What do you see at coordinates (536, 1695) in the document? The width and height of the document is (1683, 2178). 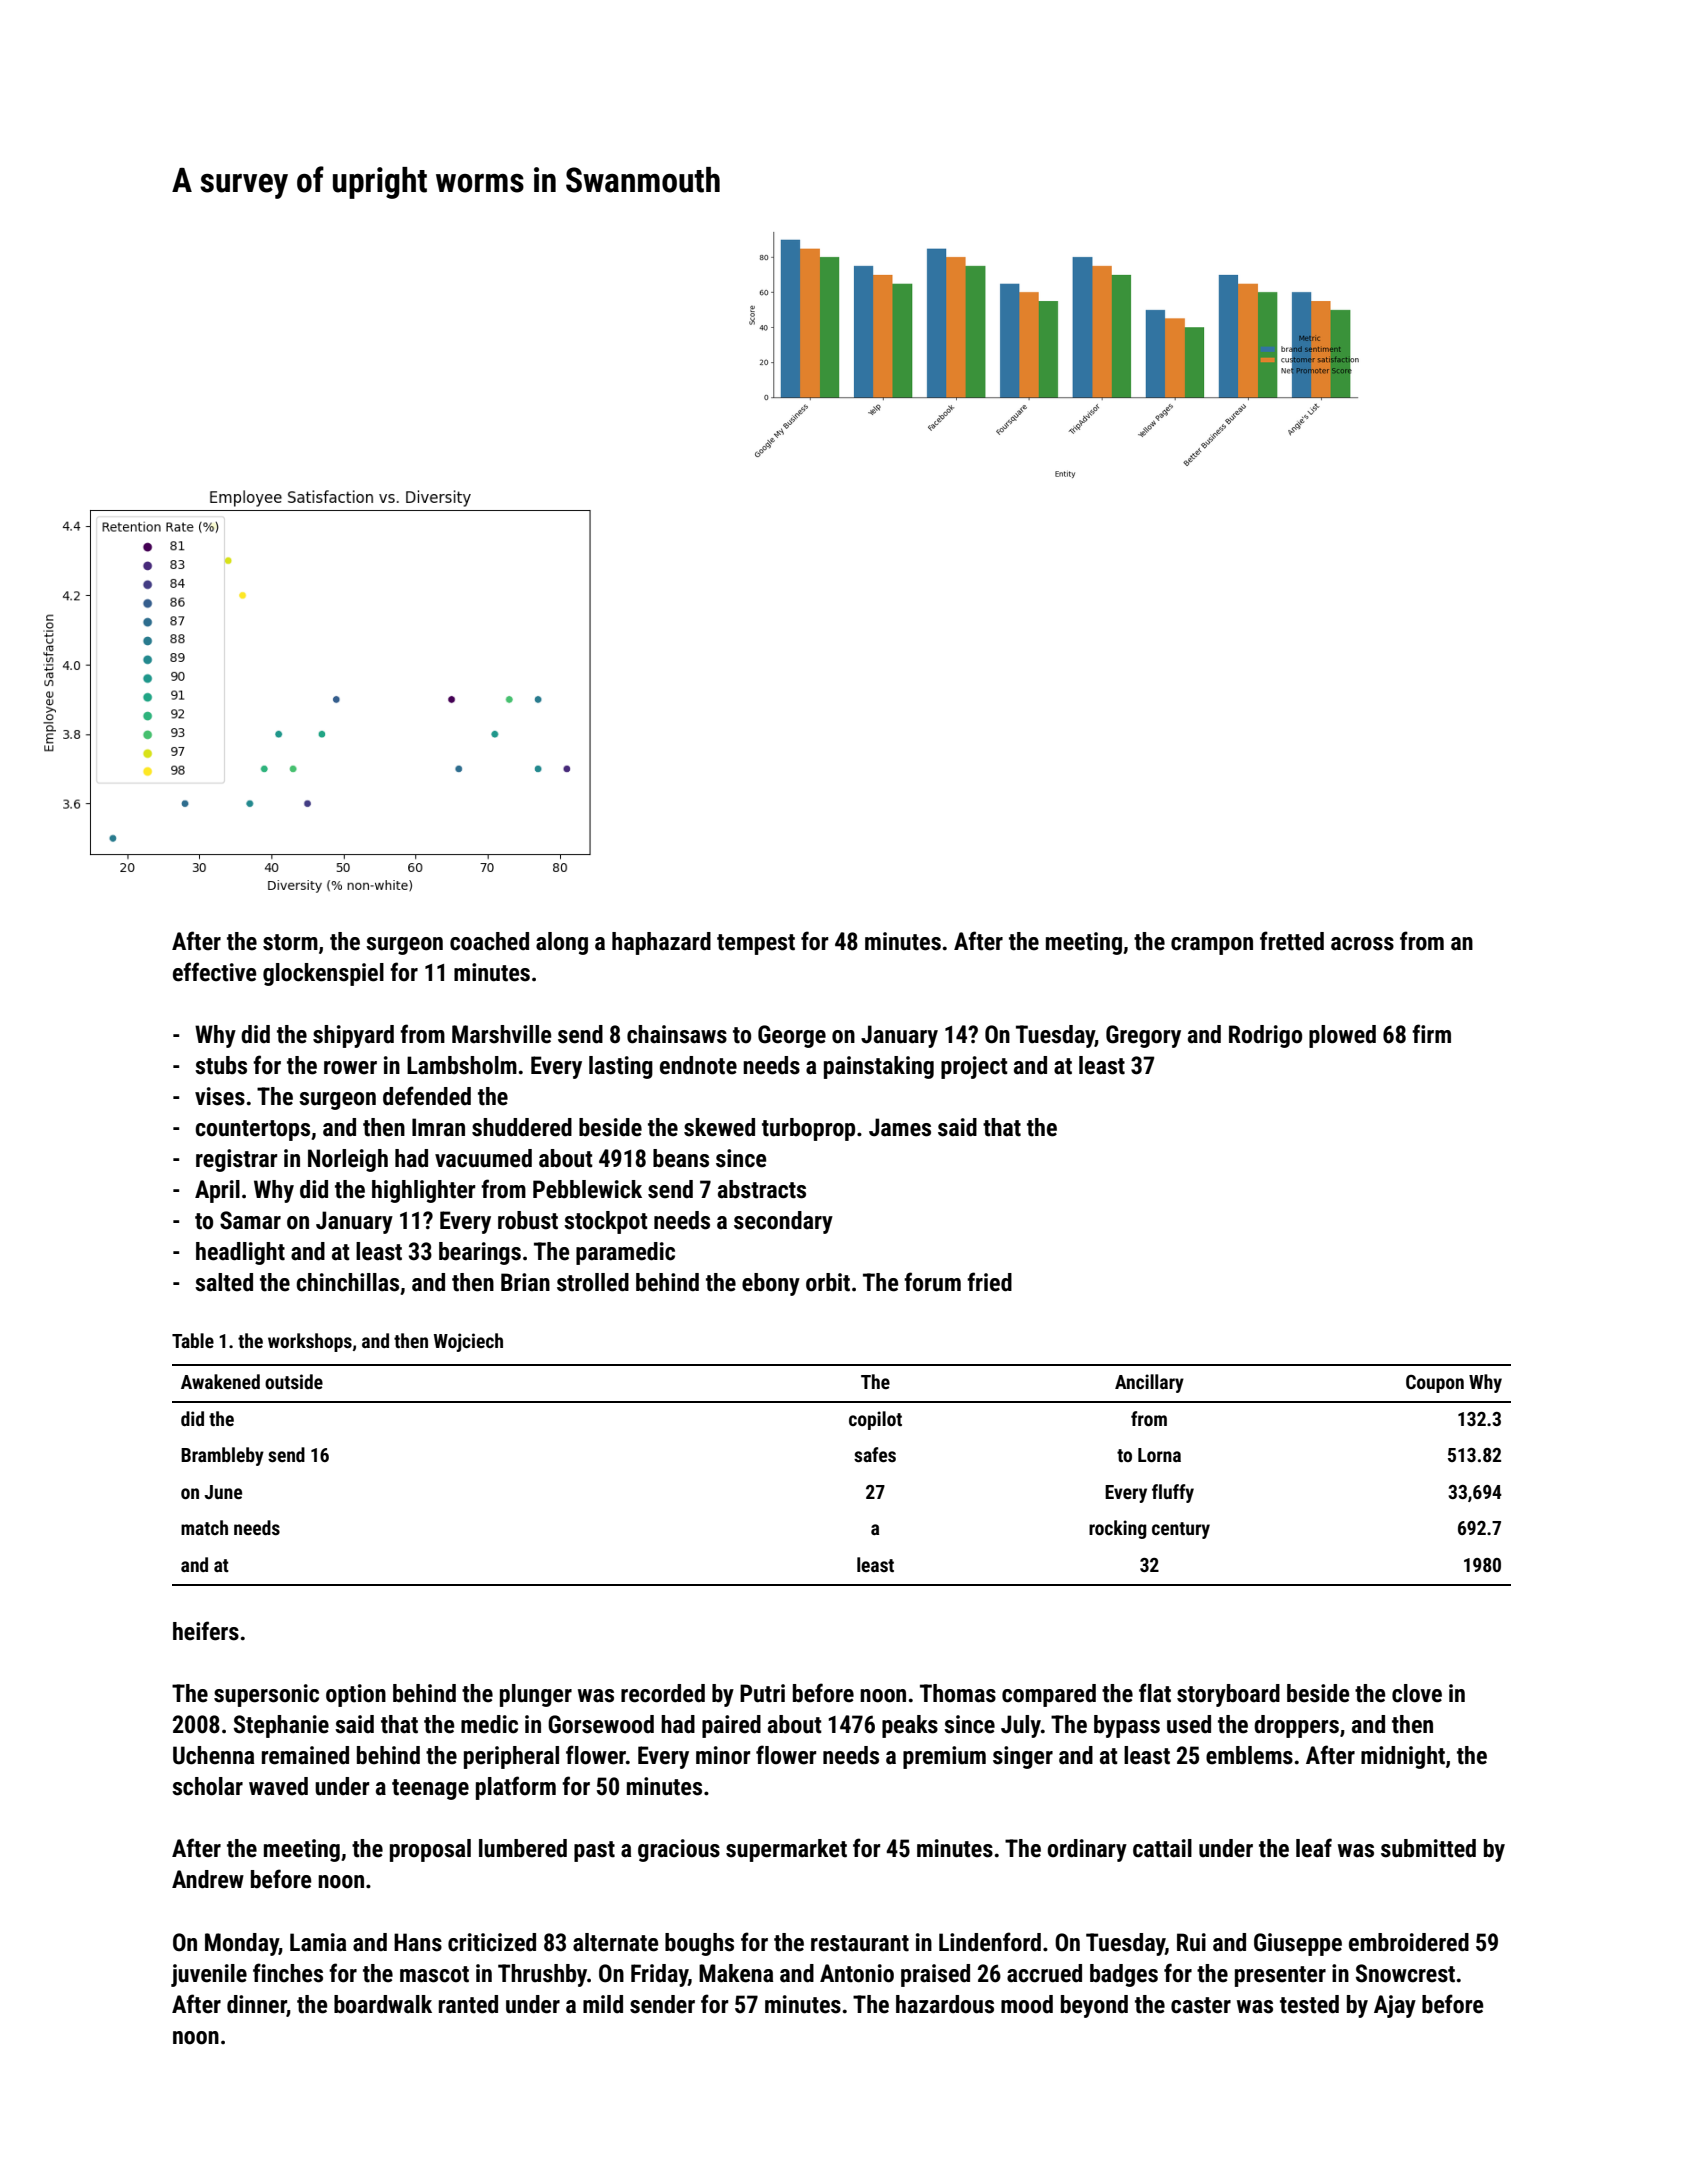 I see `plunger` at bounding box center [536, 1695].
